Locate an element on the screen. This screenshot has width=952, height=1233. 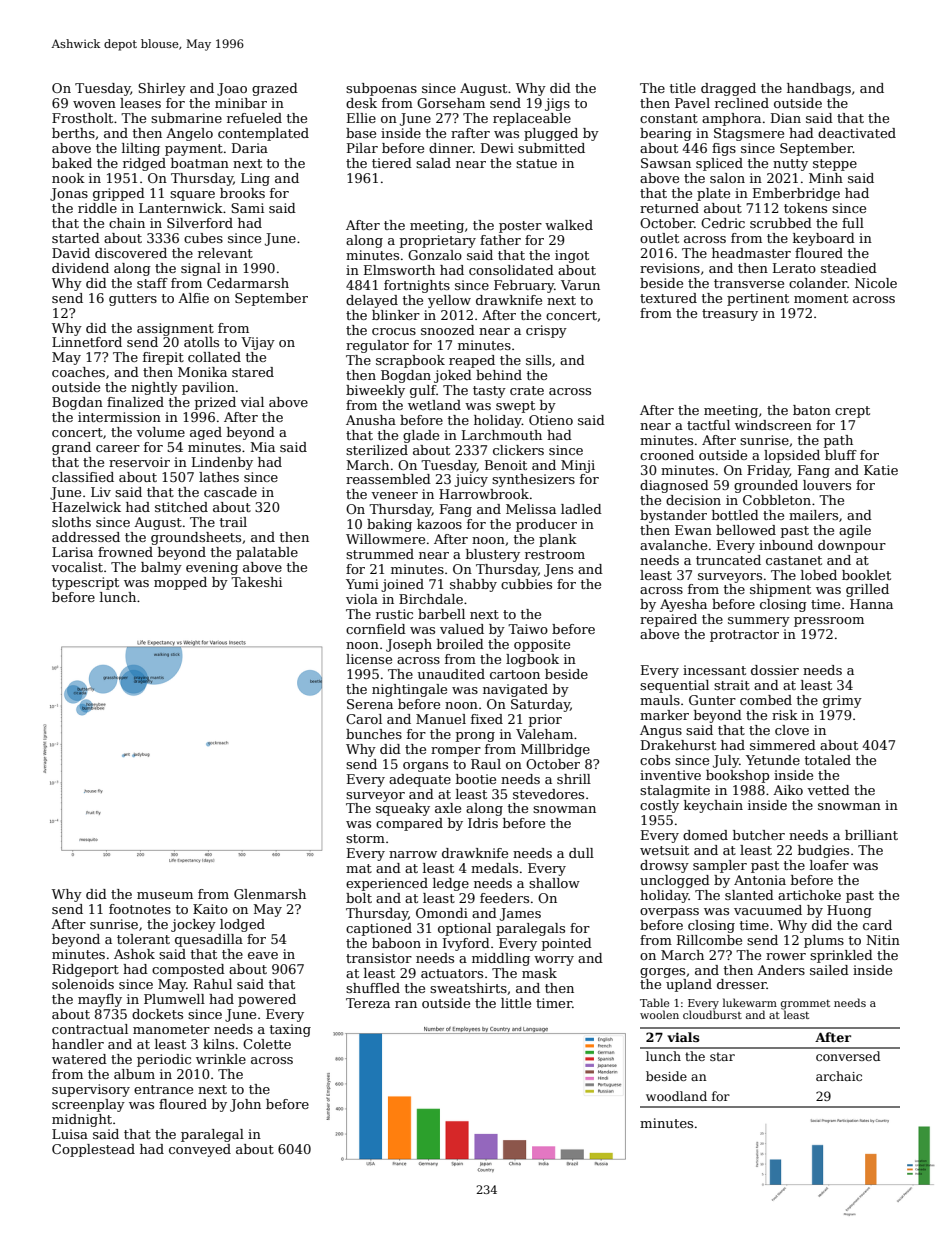
Glenmarsh is located at coordinates (270, 894).
